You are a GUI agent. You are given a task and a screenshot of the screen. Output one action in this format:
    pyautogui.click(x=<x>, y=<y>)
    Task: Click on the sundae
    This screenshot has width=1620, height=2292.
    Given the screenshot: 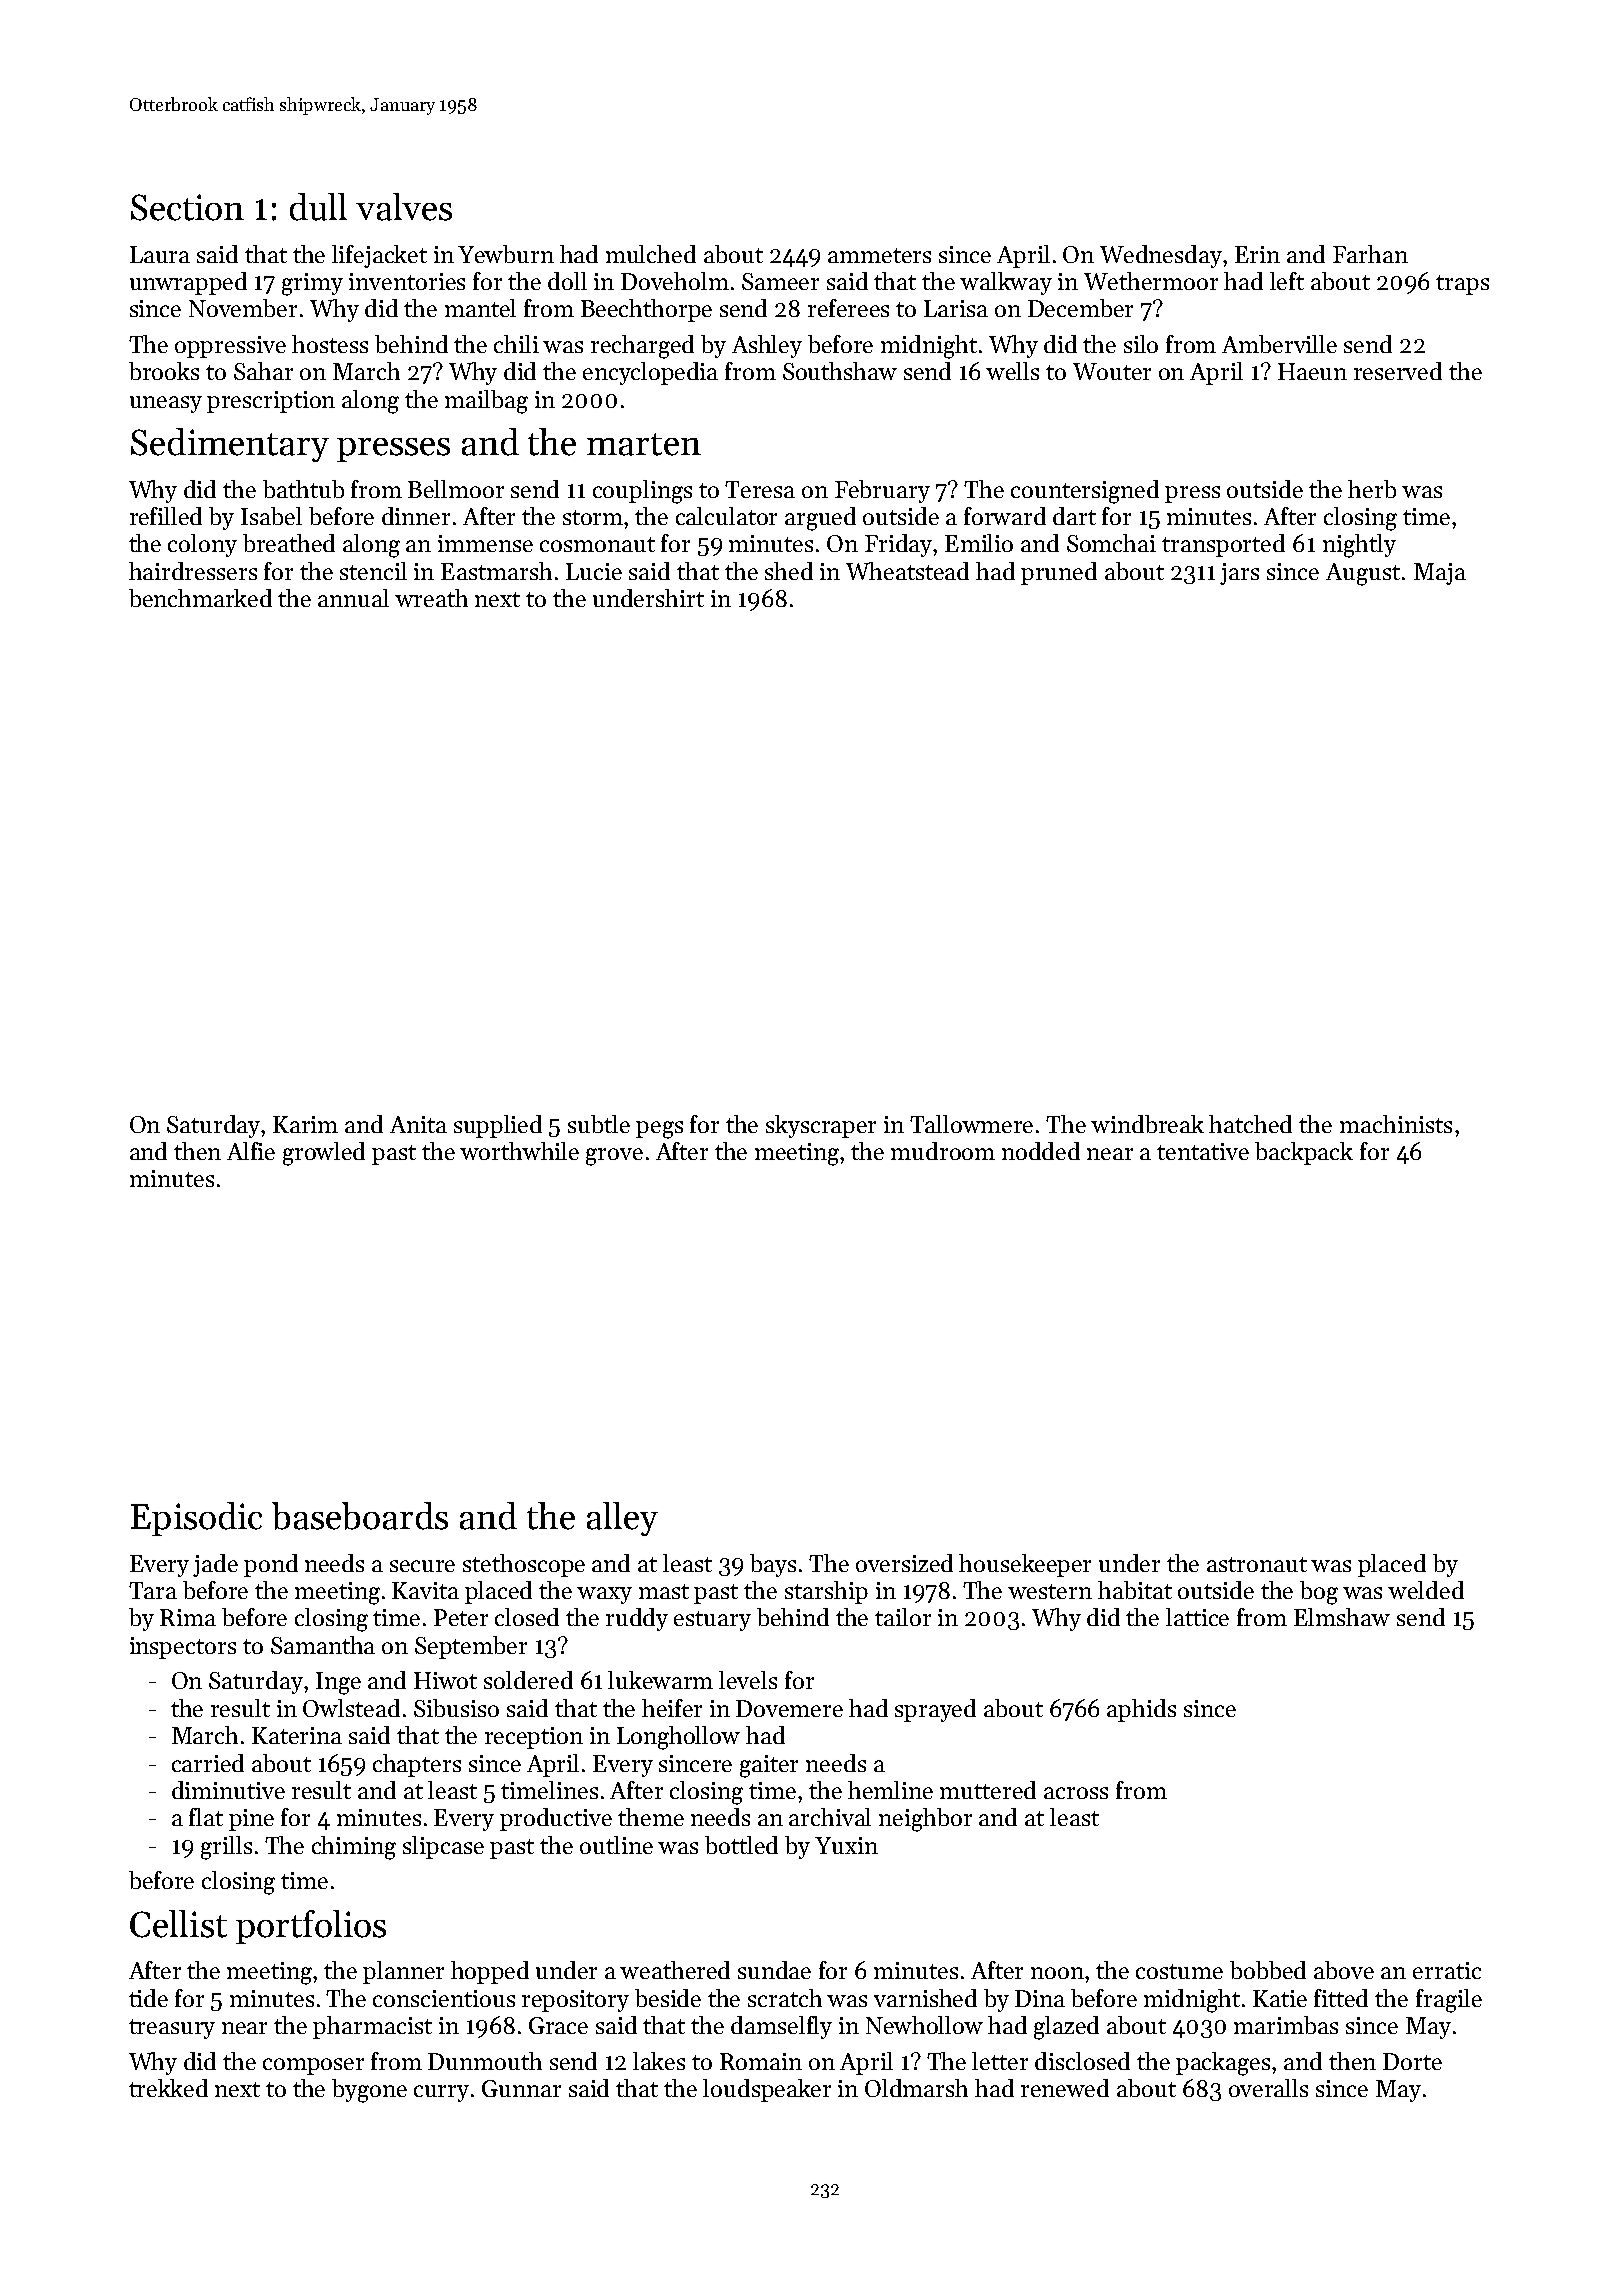 What is the action you would take?
    pyautogui.click(x=774, y=1970)
